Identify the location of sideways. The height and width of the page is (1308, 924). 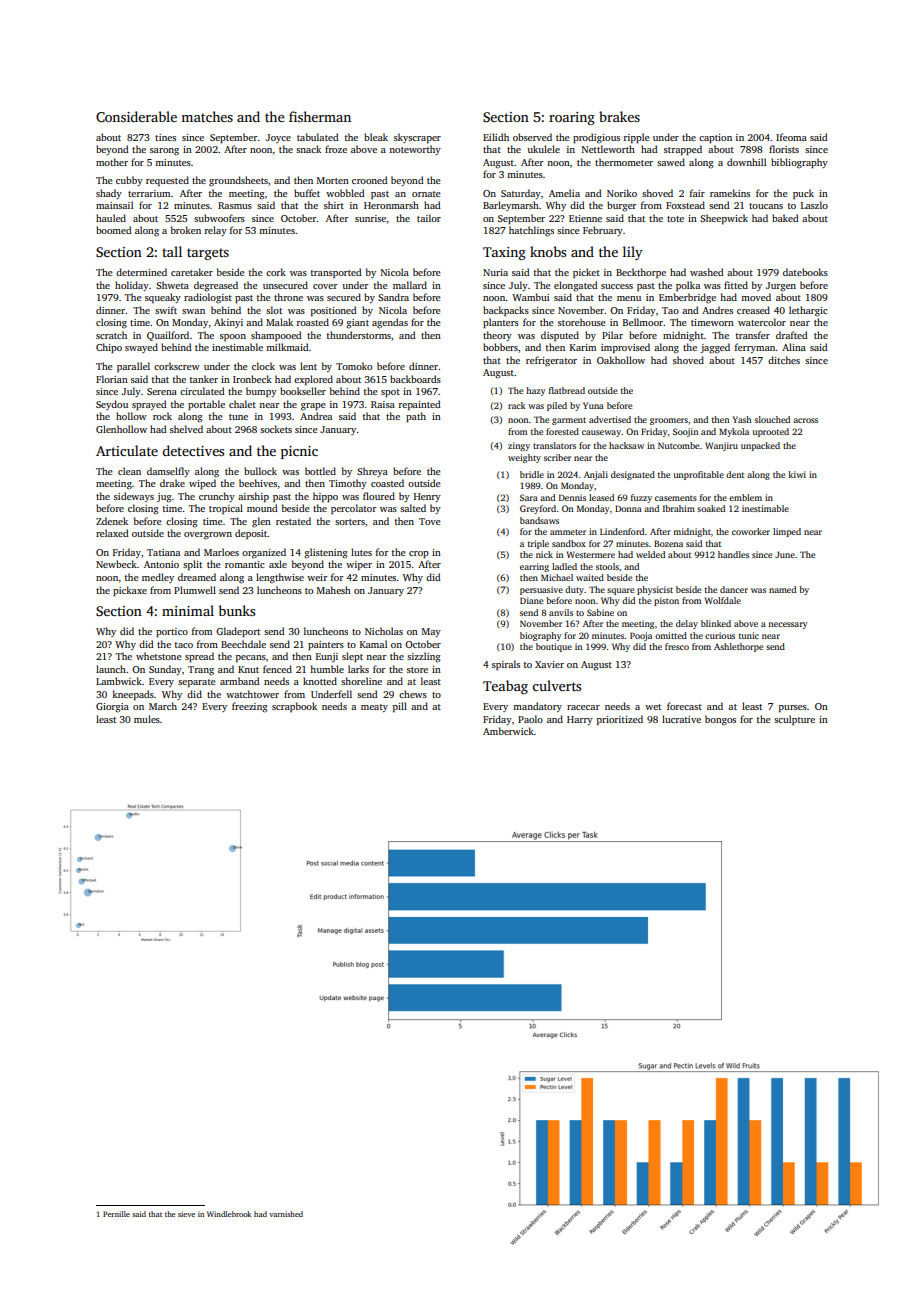
(134, 497).
